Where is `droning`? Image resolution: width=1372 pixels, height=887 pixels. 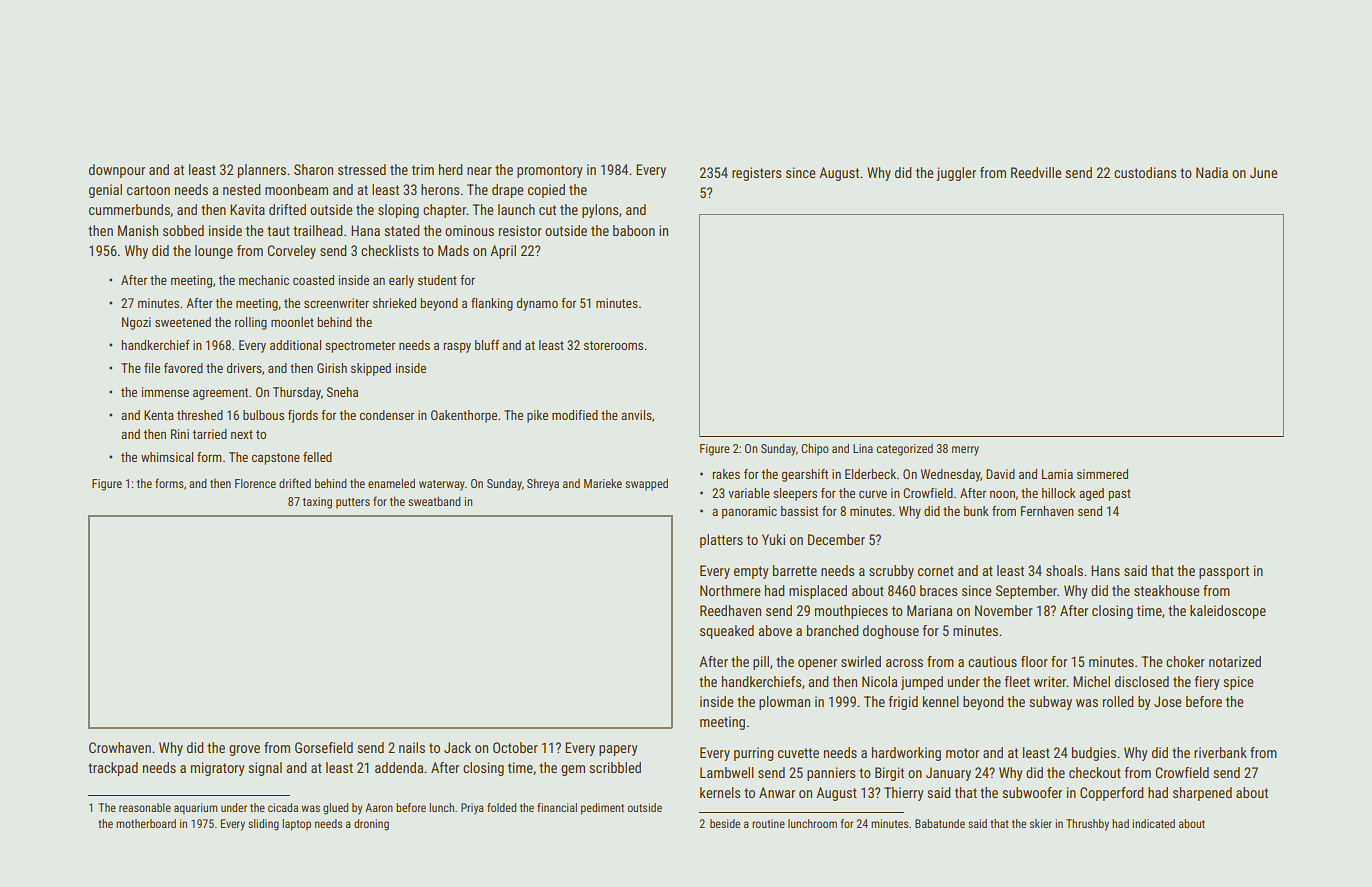
droning is located at coordinates (371, 825).
